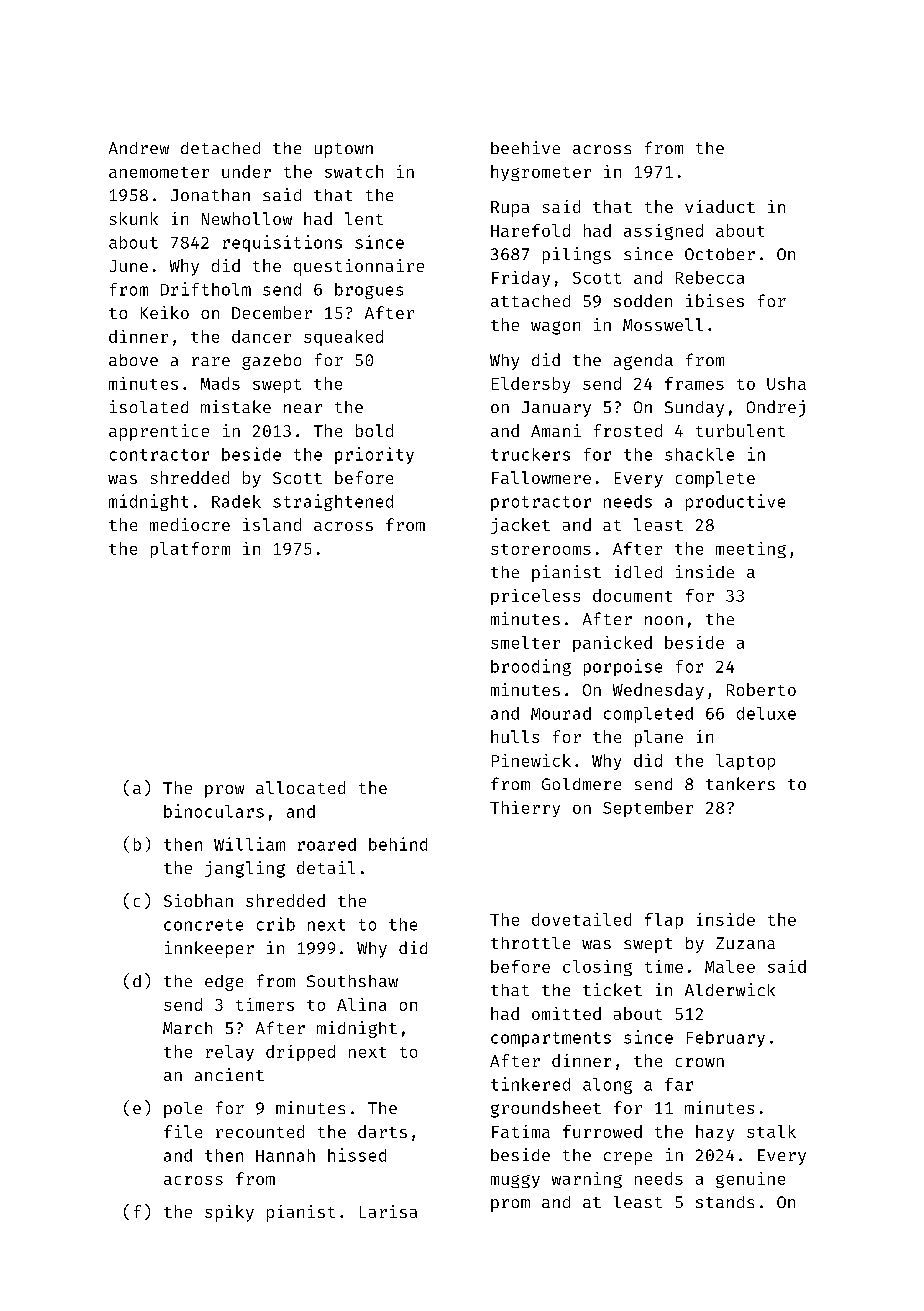 This screenshot has width=924, height=1311. Describe the element at coordinates (638, 571) in the screenshot. I see `idled` at that location.
